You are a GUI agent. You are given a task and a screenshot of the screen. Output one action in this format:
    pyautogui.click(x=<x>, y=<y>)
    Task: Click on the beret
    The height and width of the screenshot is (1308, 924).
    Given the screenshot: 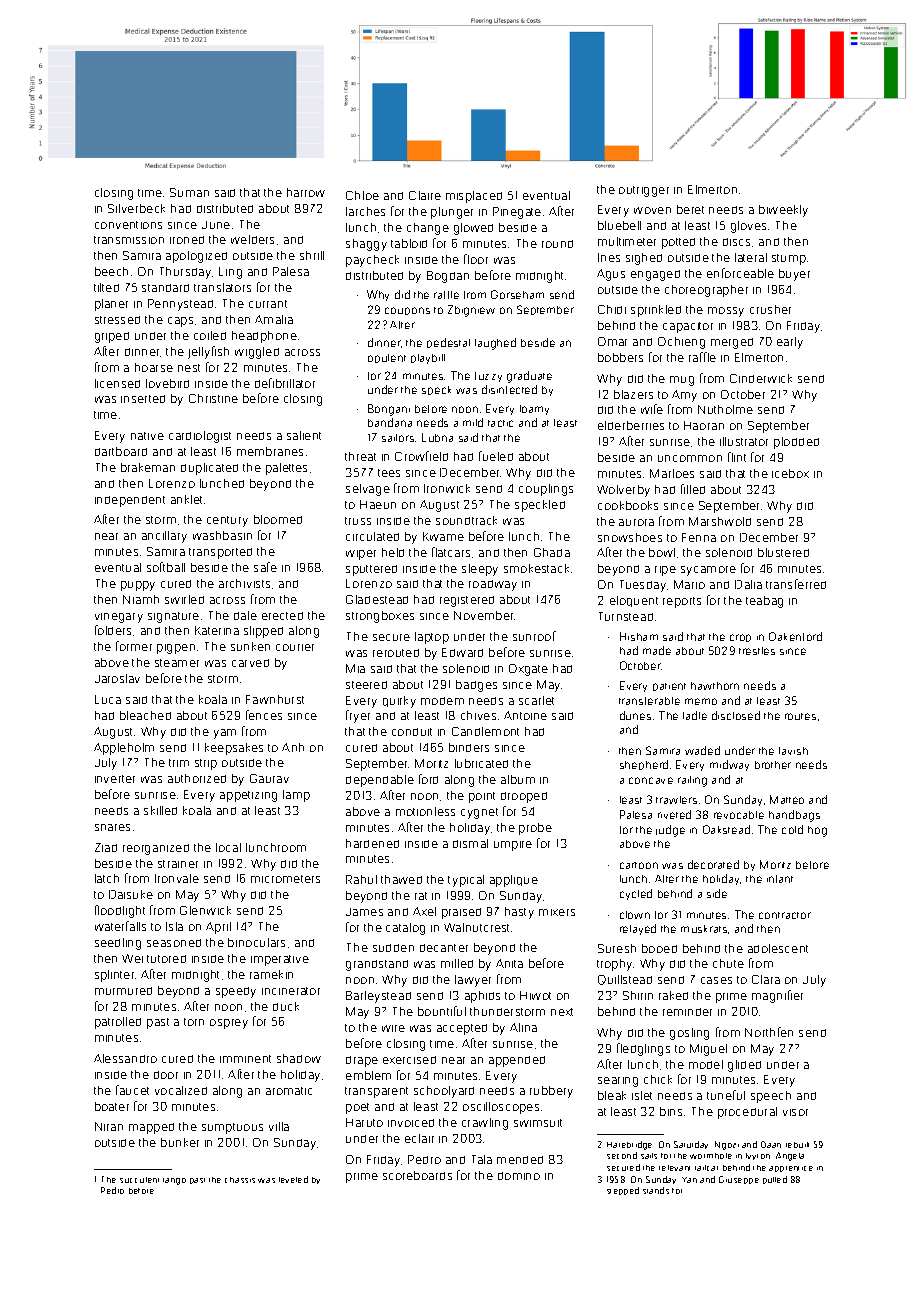 What is the action you would take?
    pyautogui.click(x=690, y=209)
